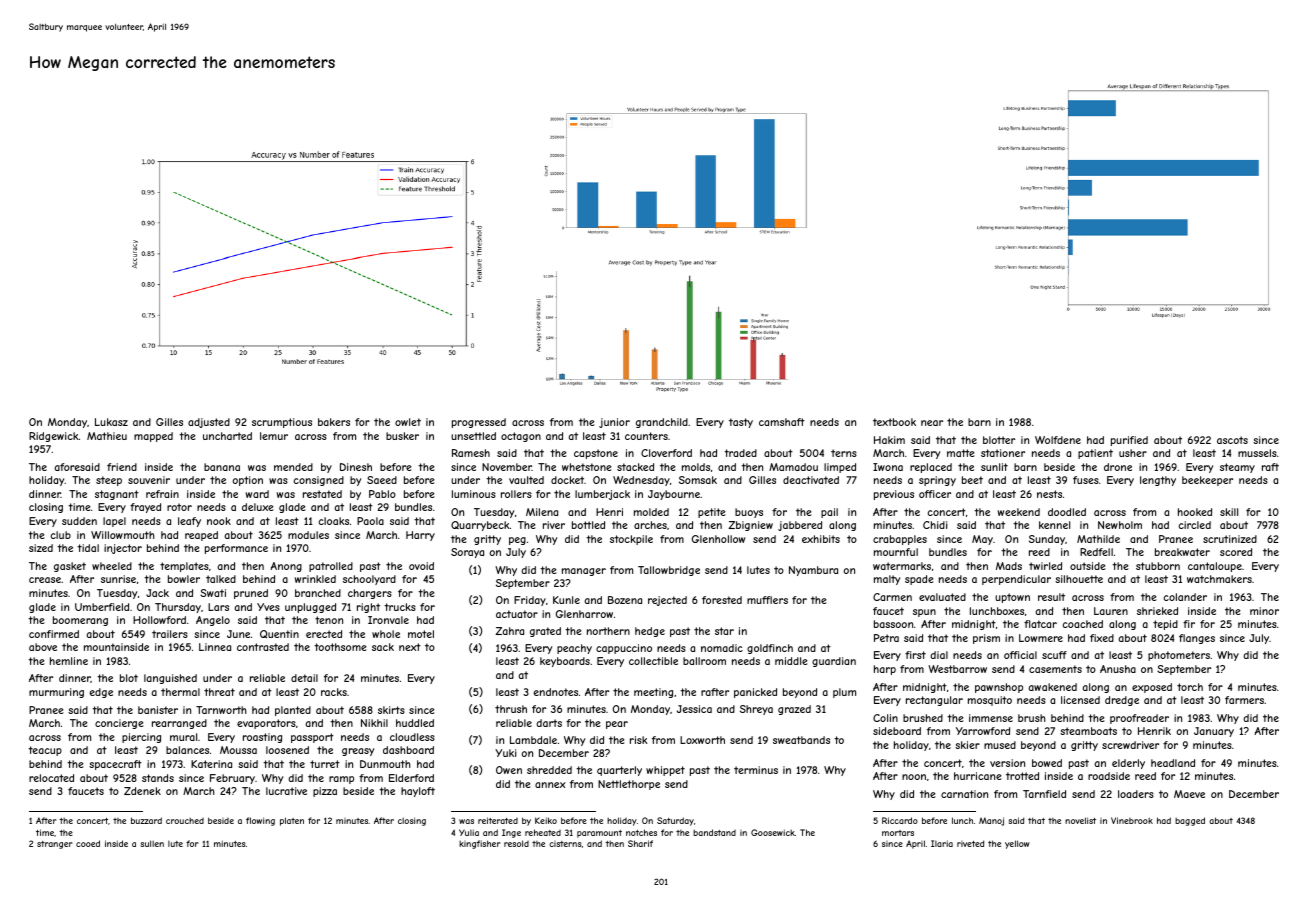 The height and width of the screenshot is (924, 1308). Describe the element at coordinates (556, 692) in the screenshot. I see `endnotes` at that location.
